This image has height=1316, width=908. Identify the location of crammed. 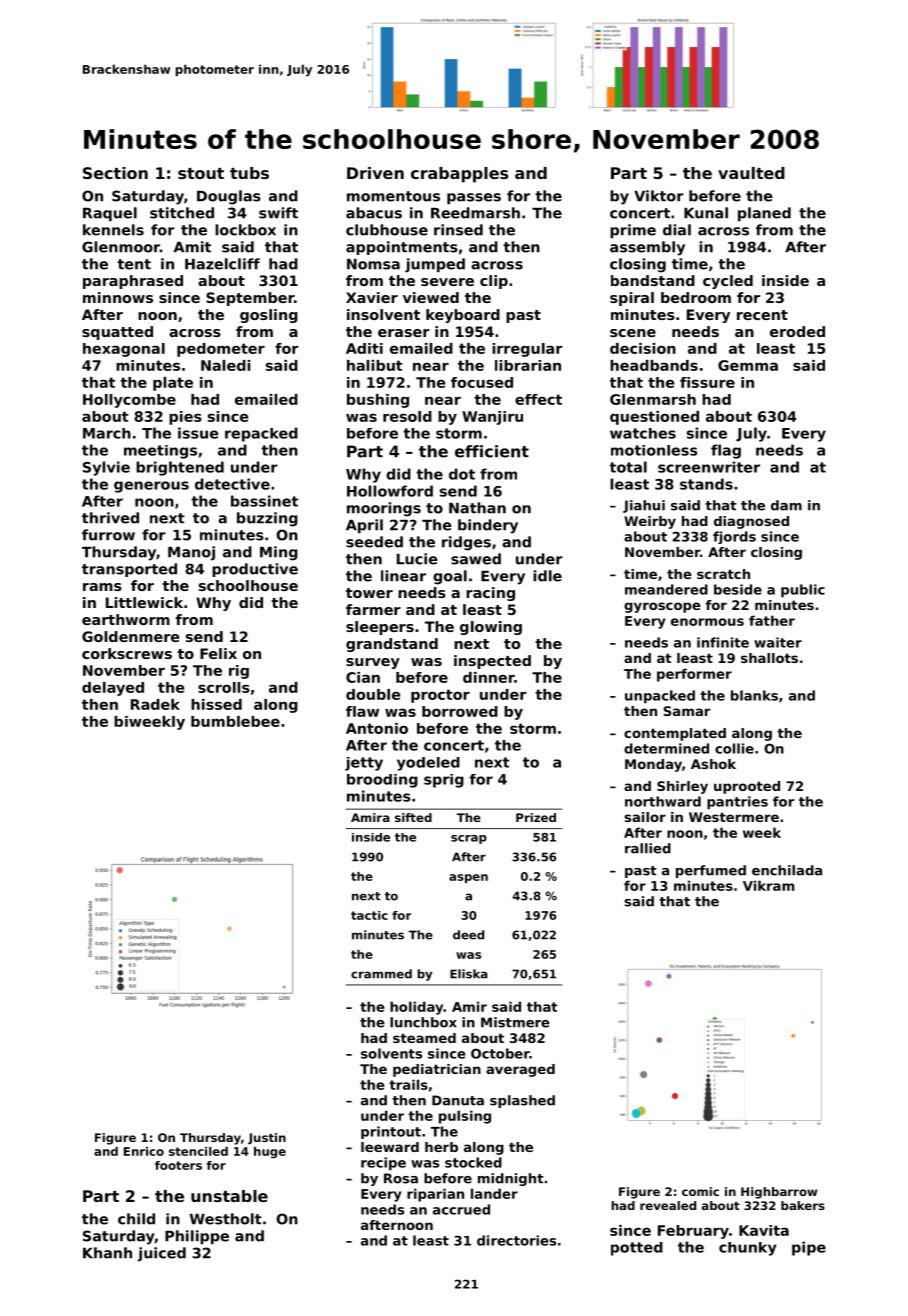
(381, 974).
